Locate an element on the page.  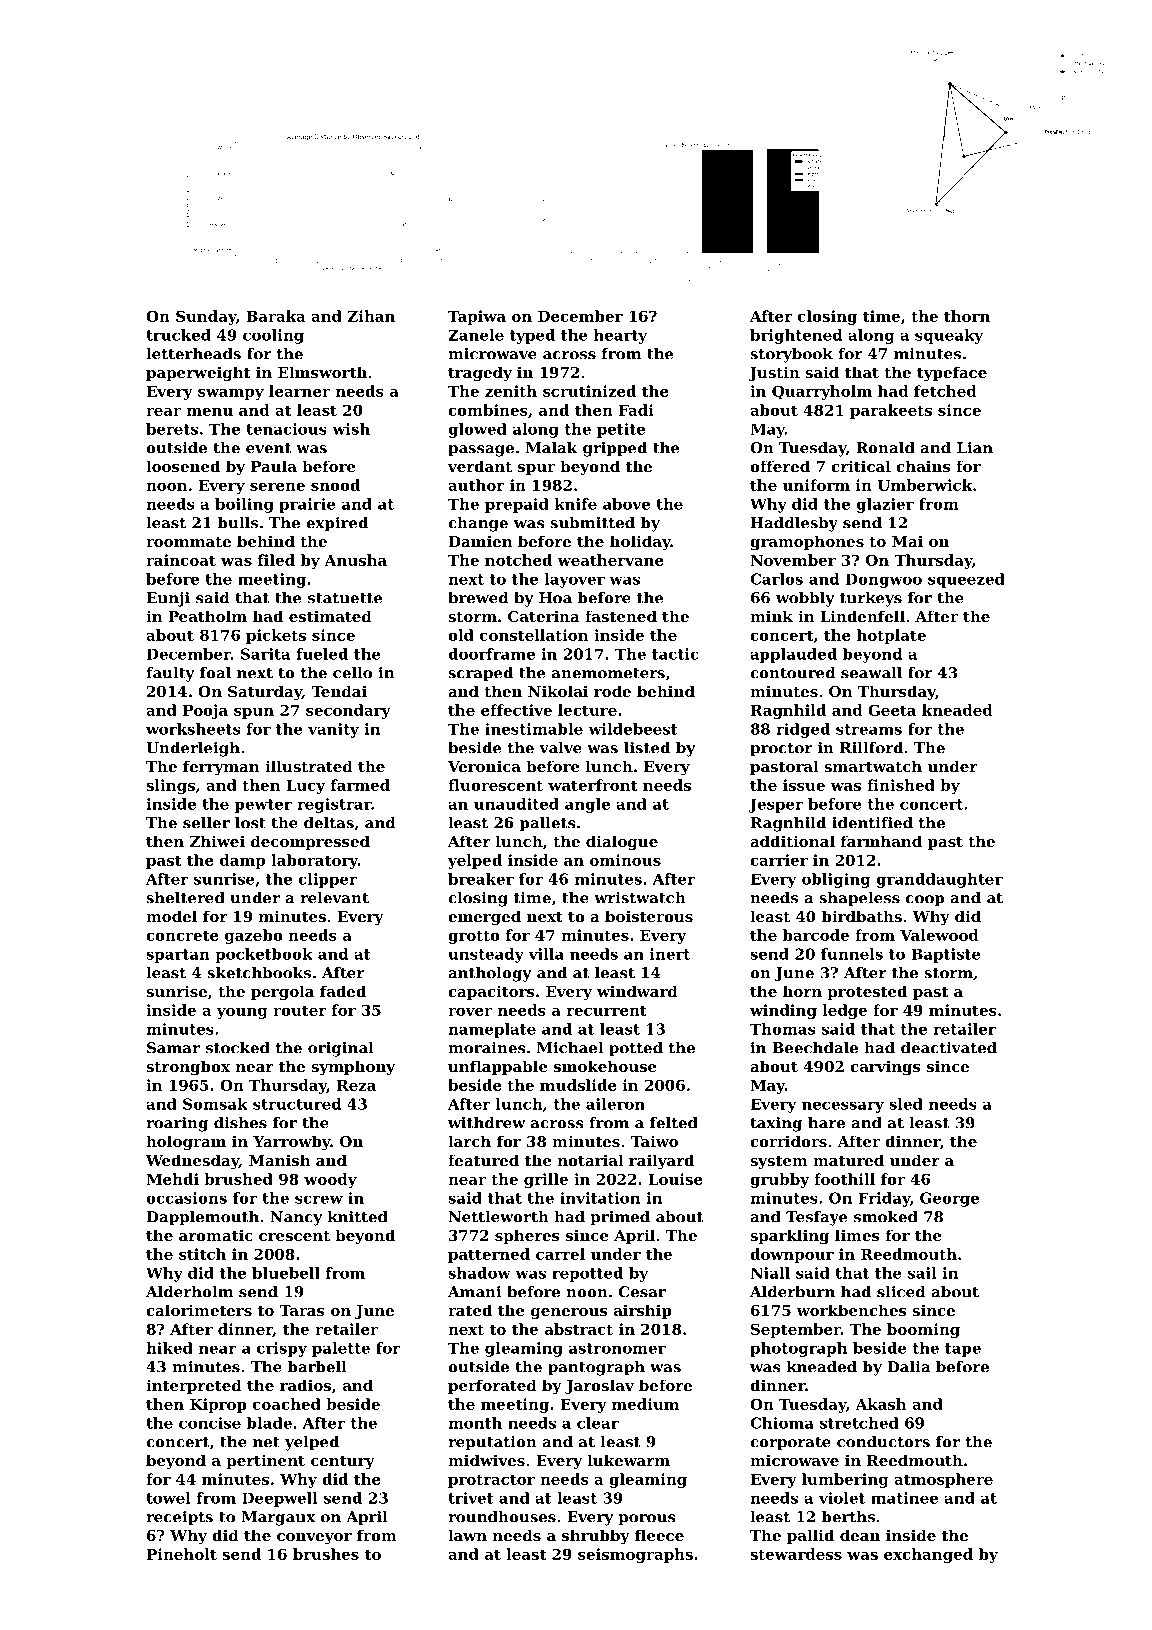
foothill is located at coordinates (844, 1179).
